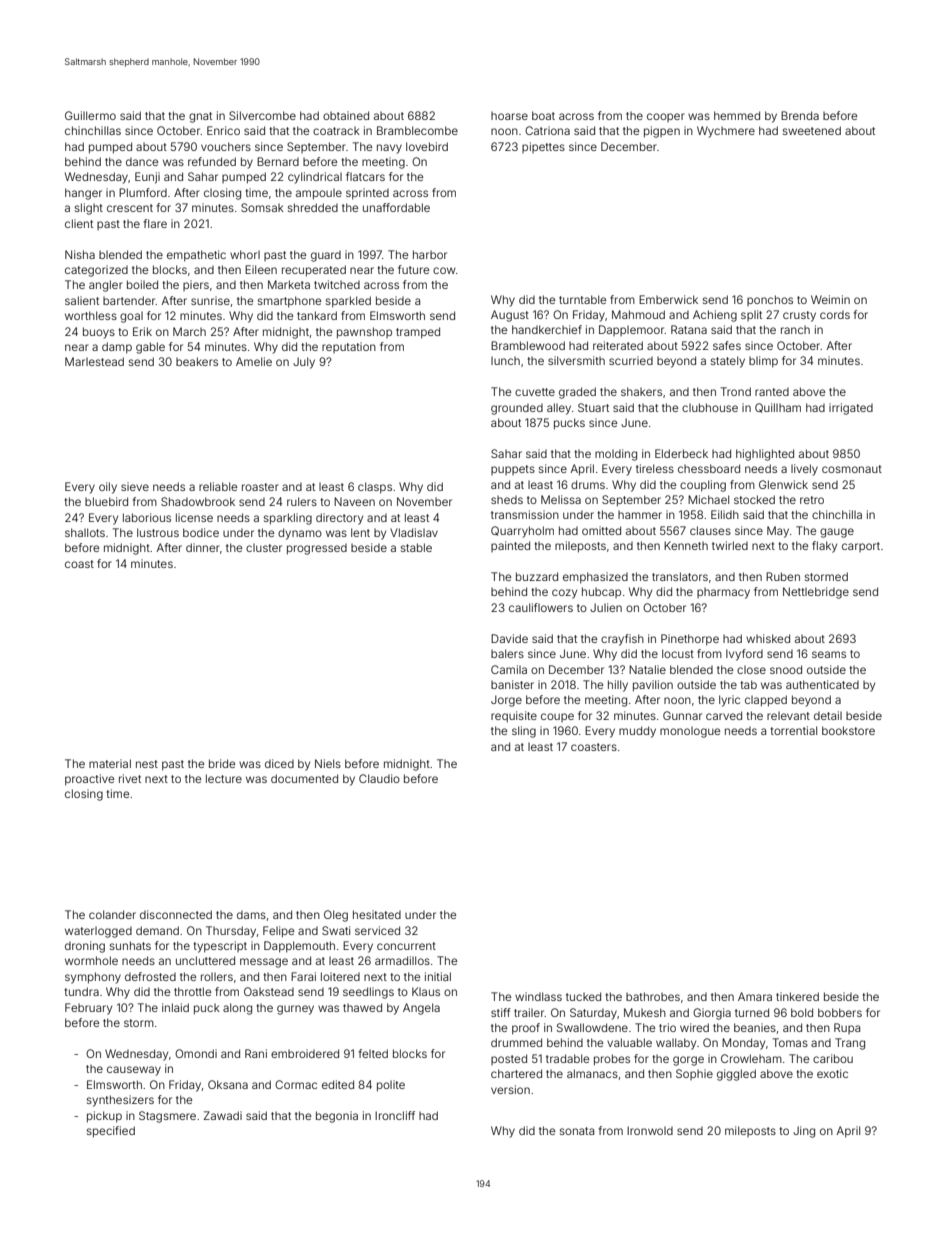  I want to click on boiled, so click(142, 284).
